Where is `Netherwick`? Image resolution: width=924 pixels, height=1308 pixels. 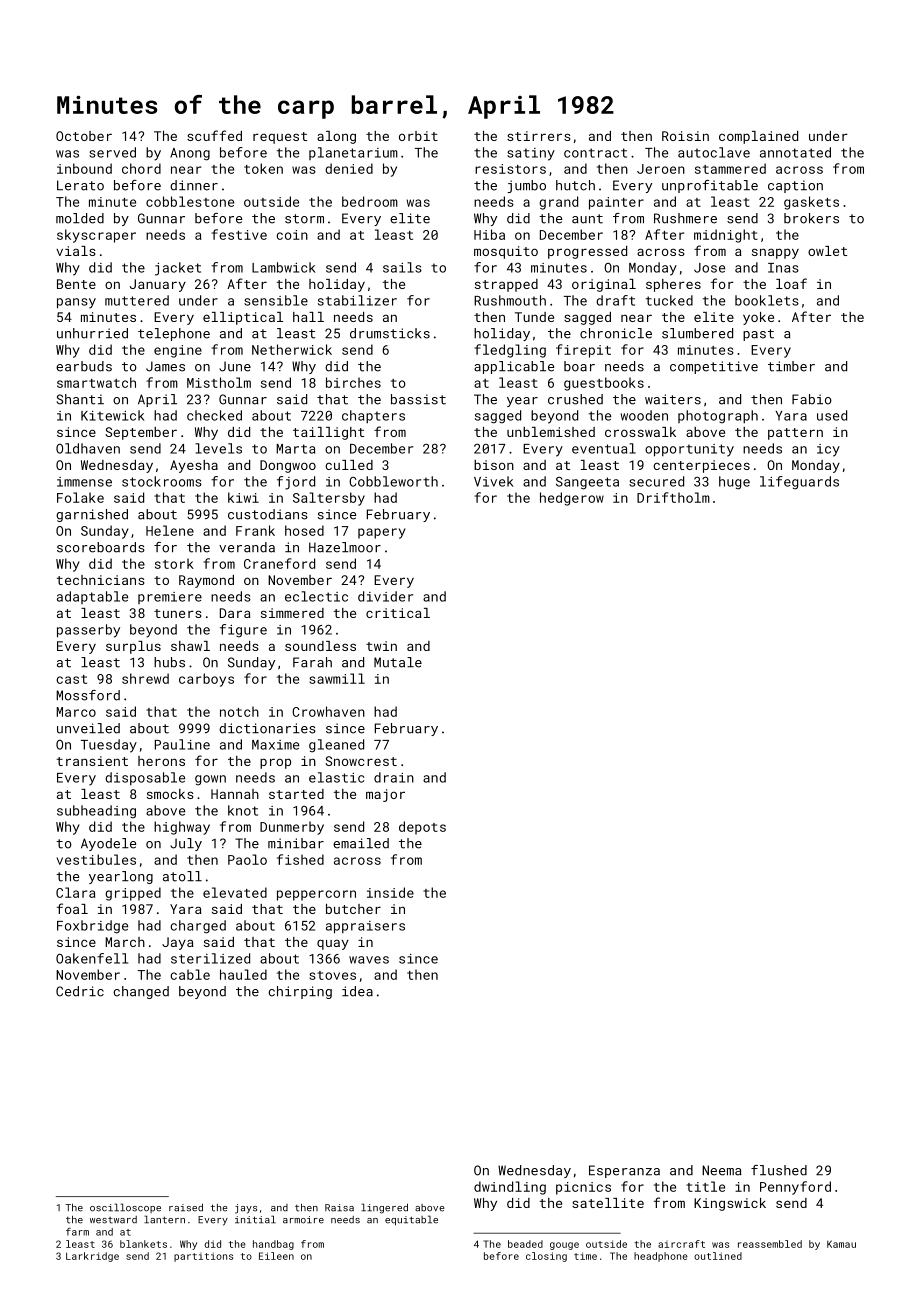 Netherwick is located at coordinates (292, 349).
